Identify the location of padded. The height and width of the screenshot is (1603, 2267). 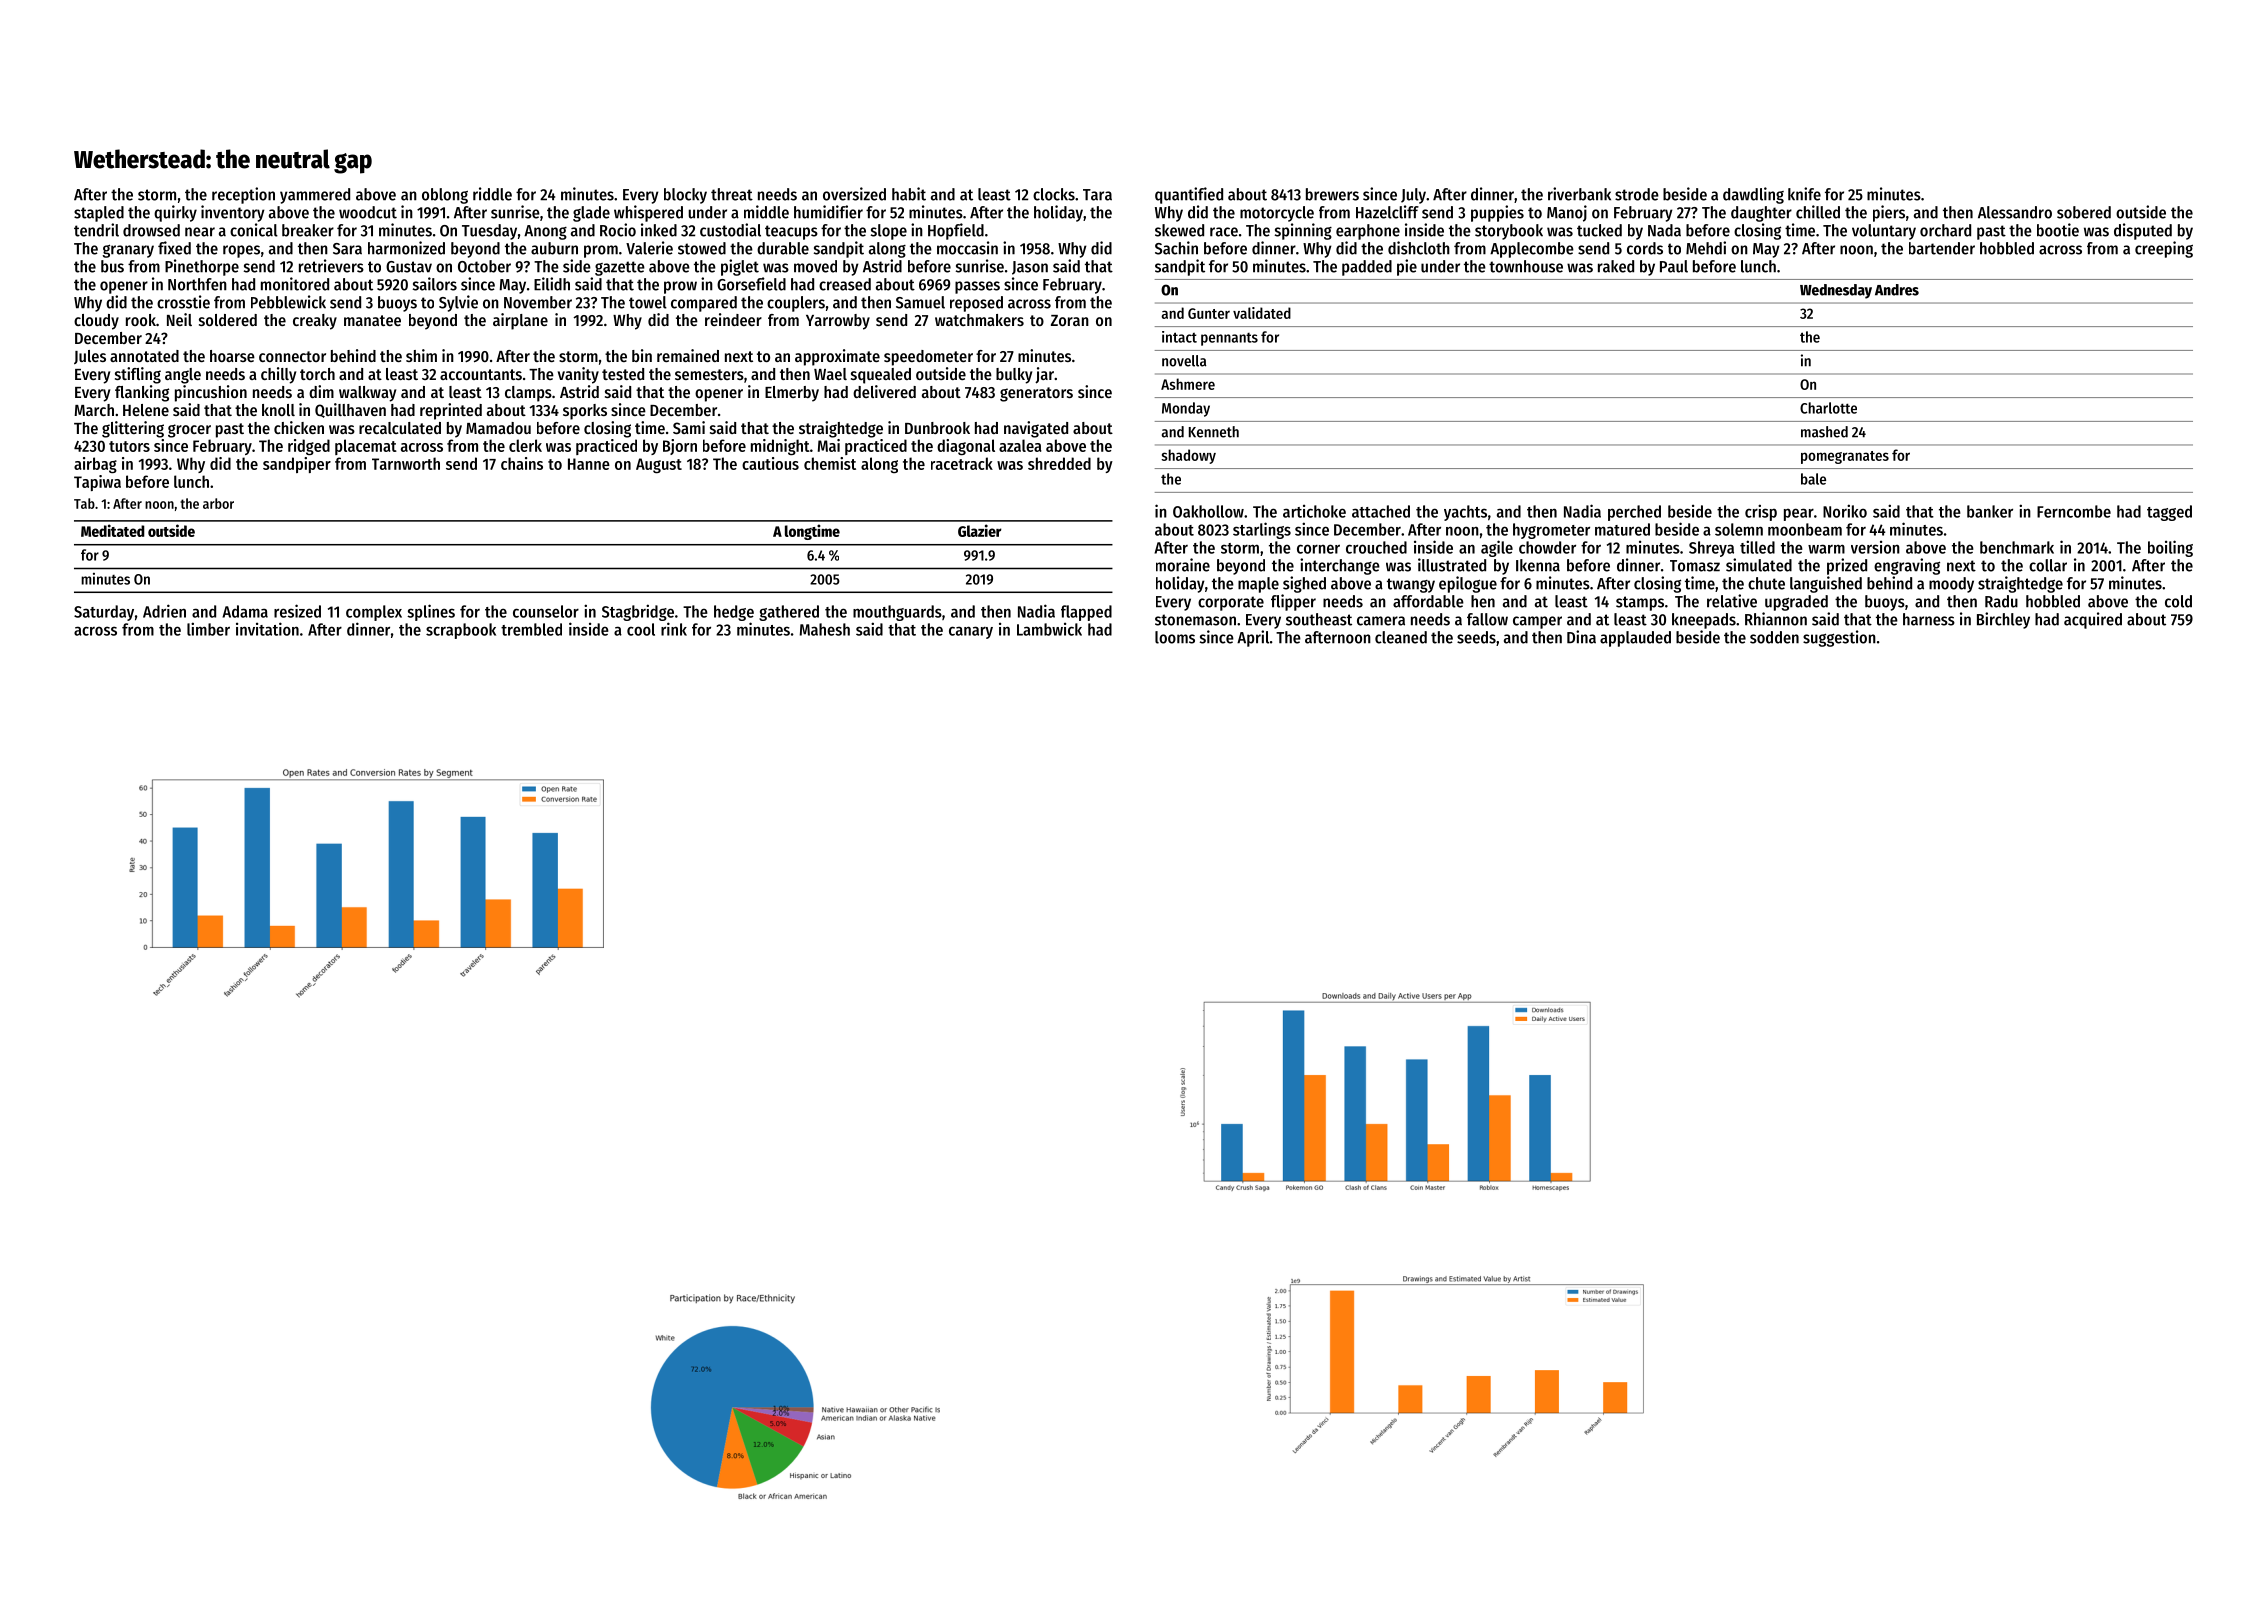
(1367, 268).
